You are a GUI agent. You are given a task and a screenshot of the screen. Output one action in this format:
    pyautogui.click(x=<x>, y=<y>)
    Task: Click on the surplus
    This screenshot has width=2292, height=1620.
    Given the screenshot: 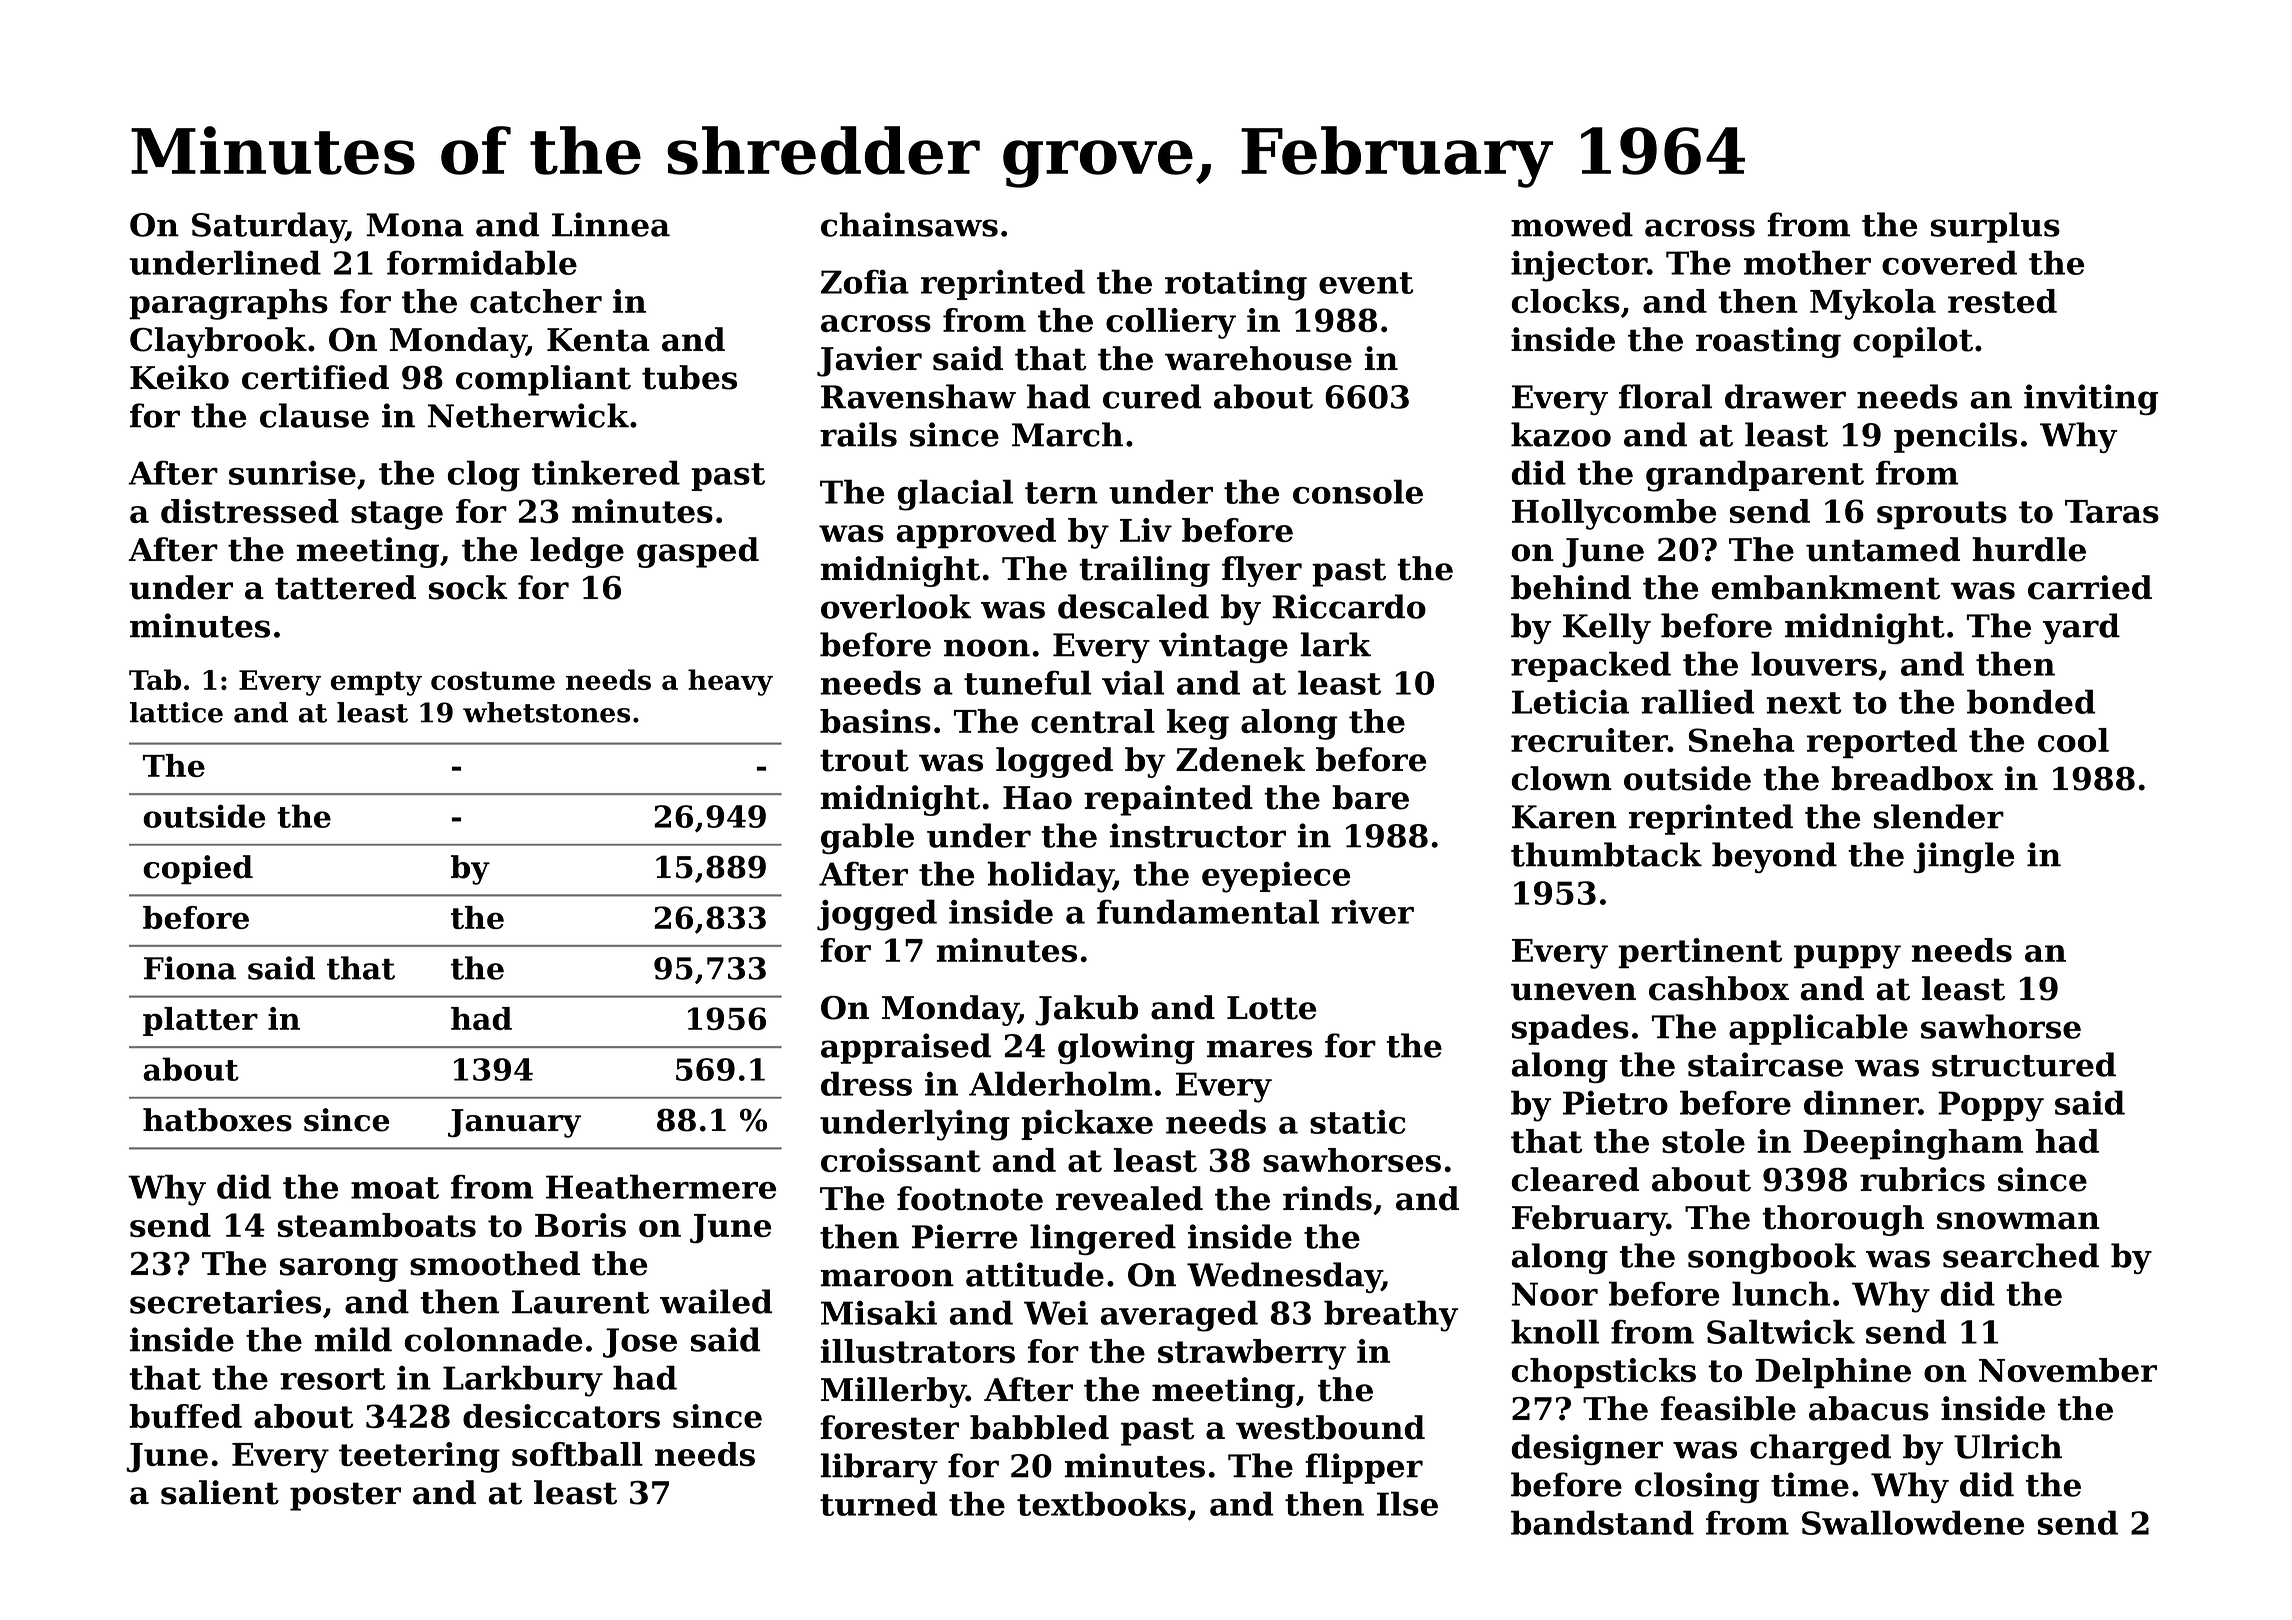 What is the action you would take?
    pyautogui.click(x=1995, y=227)
